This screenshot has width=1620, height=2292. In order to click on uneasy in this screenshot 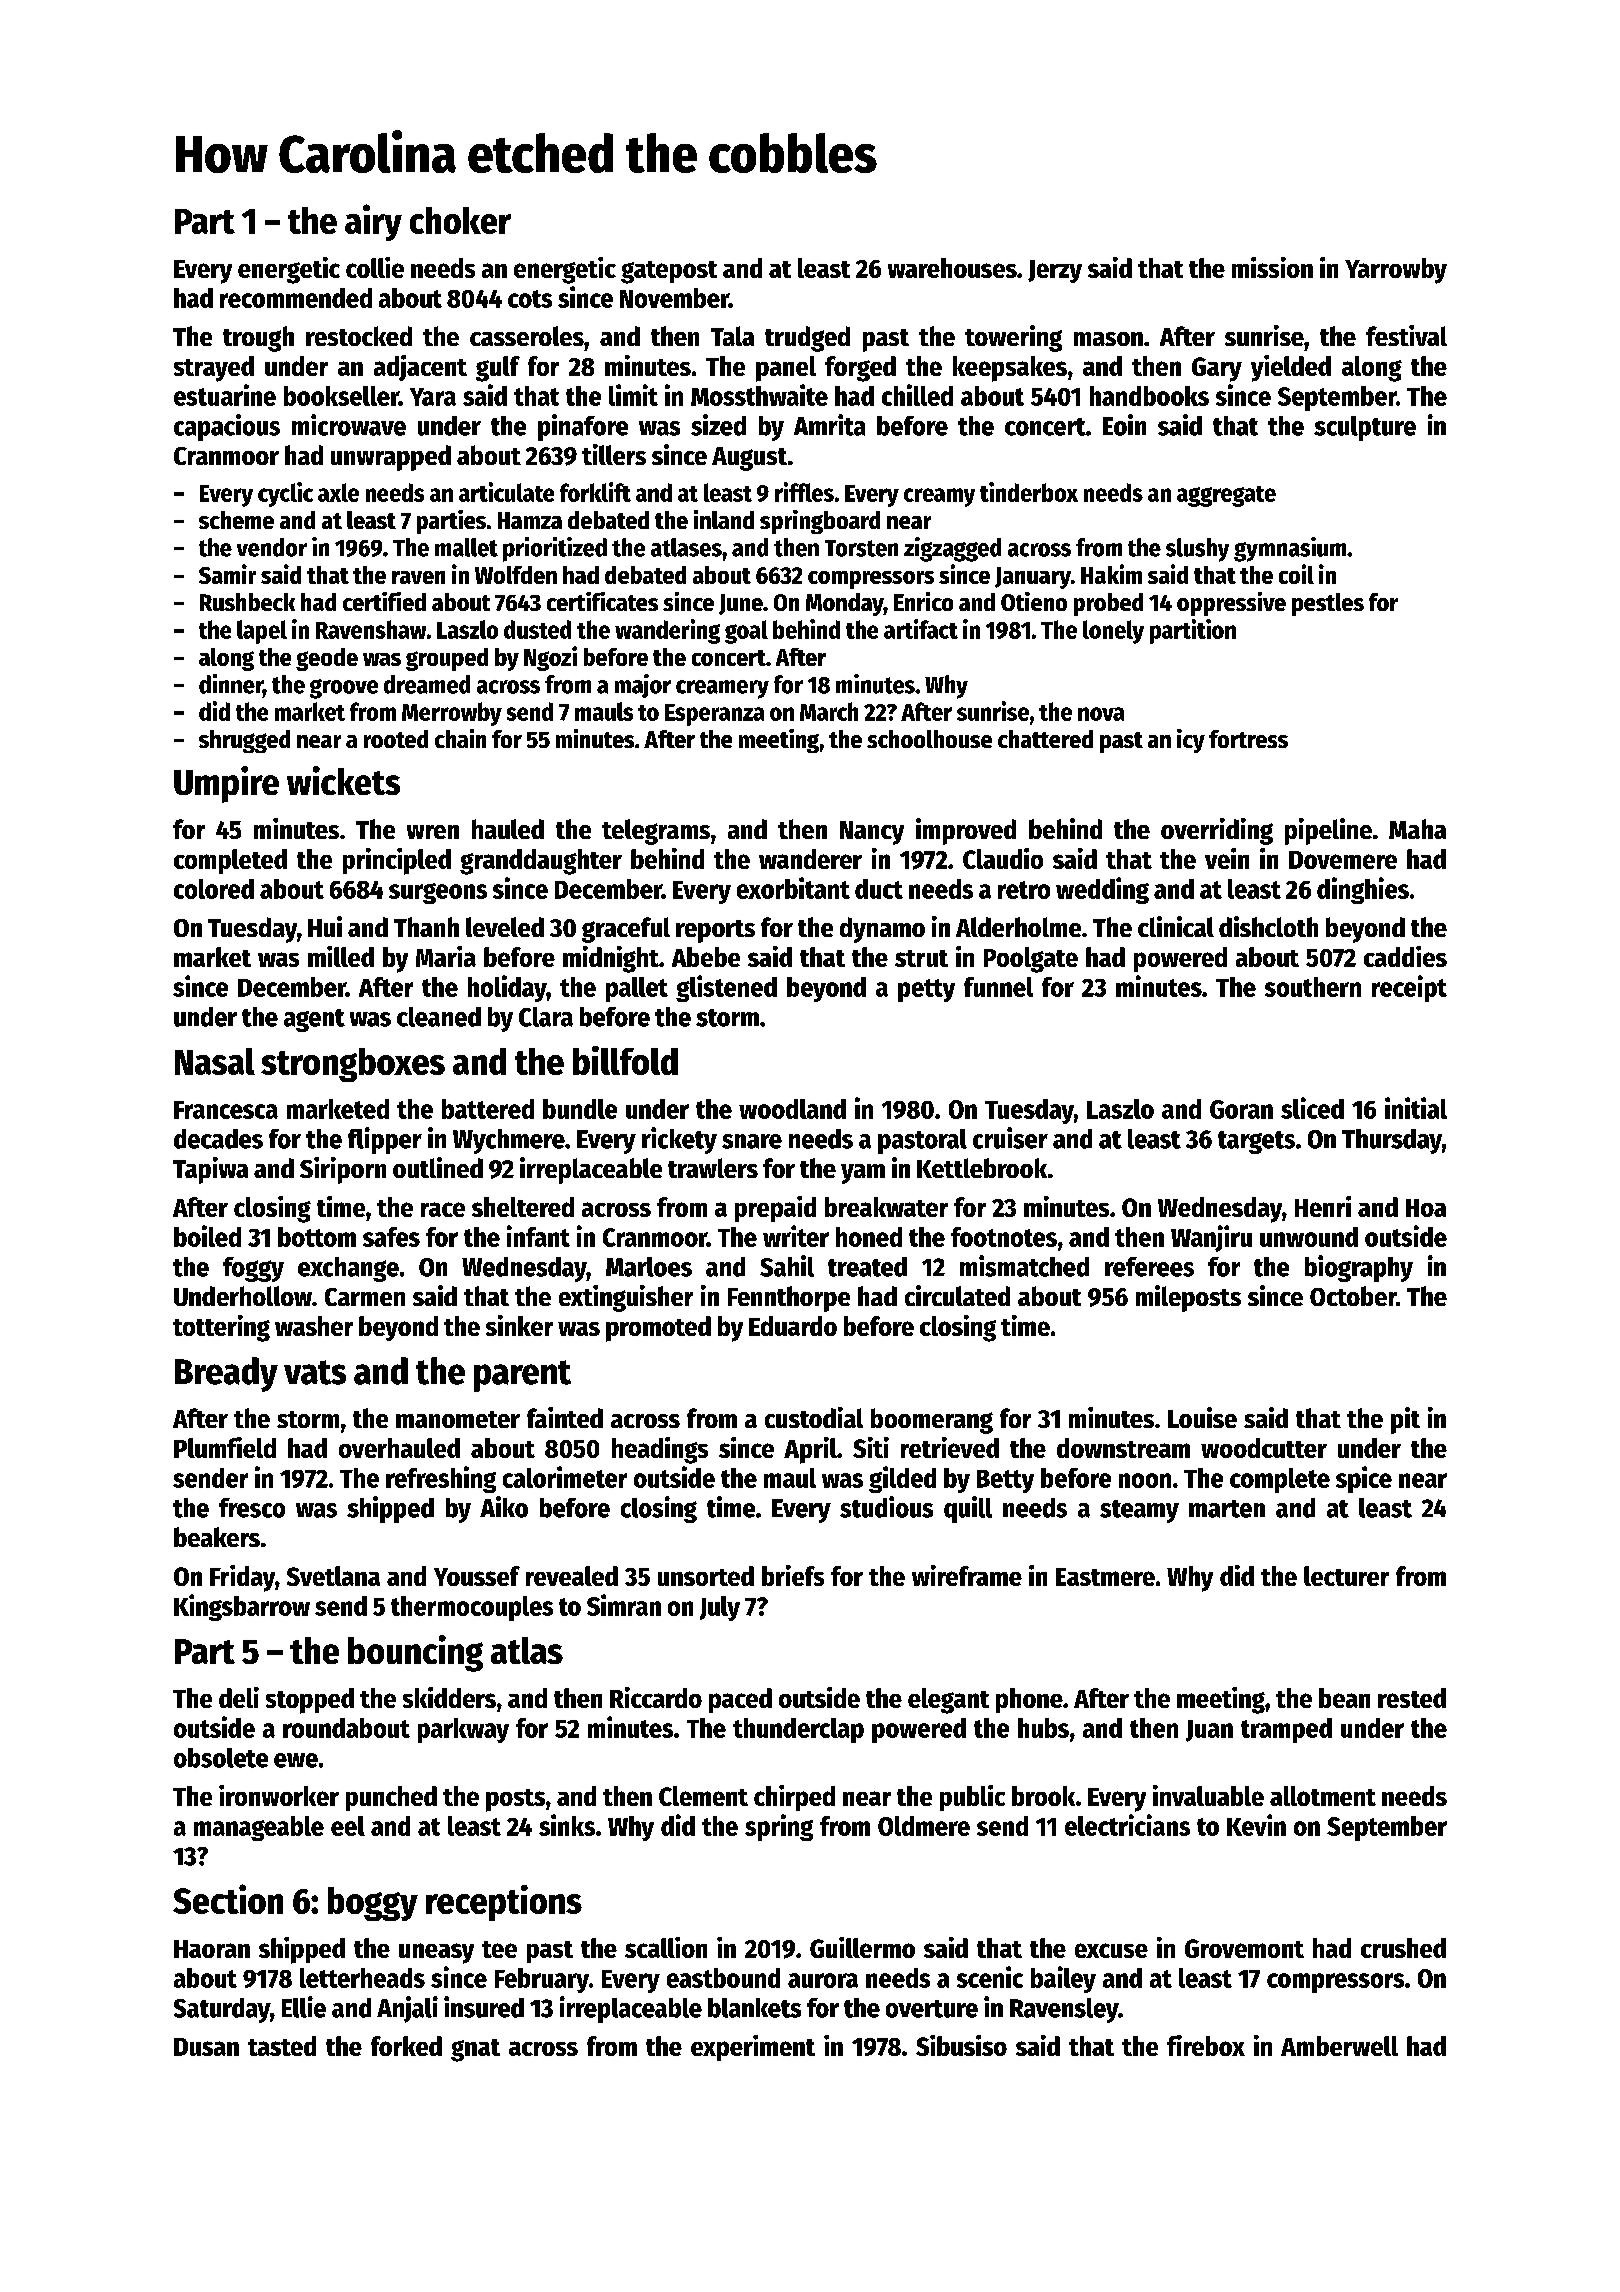, I will do `click(436, 1953)`.
